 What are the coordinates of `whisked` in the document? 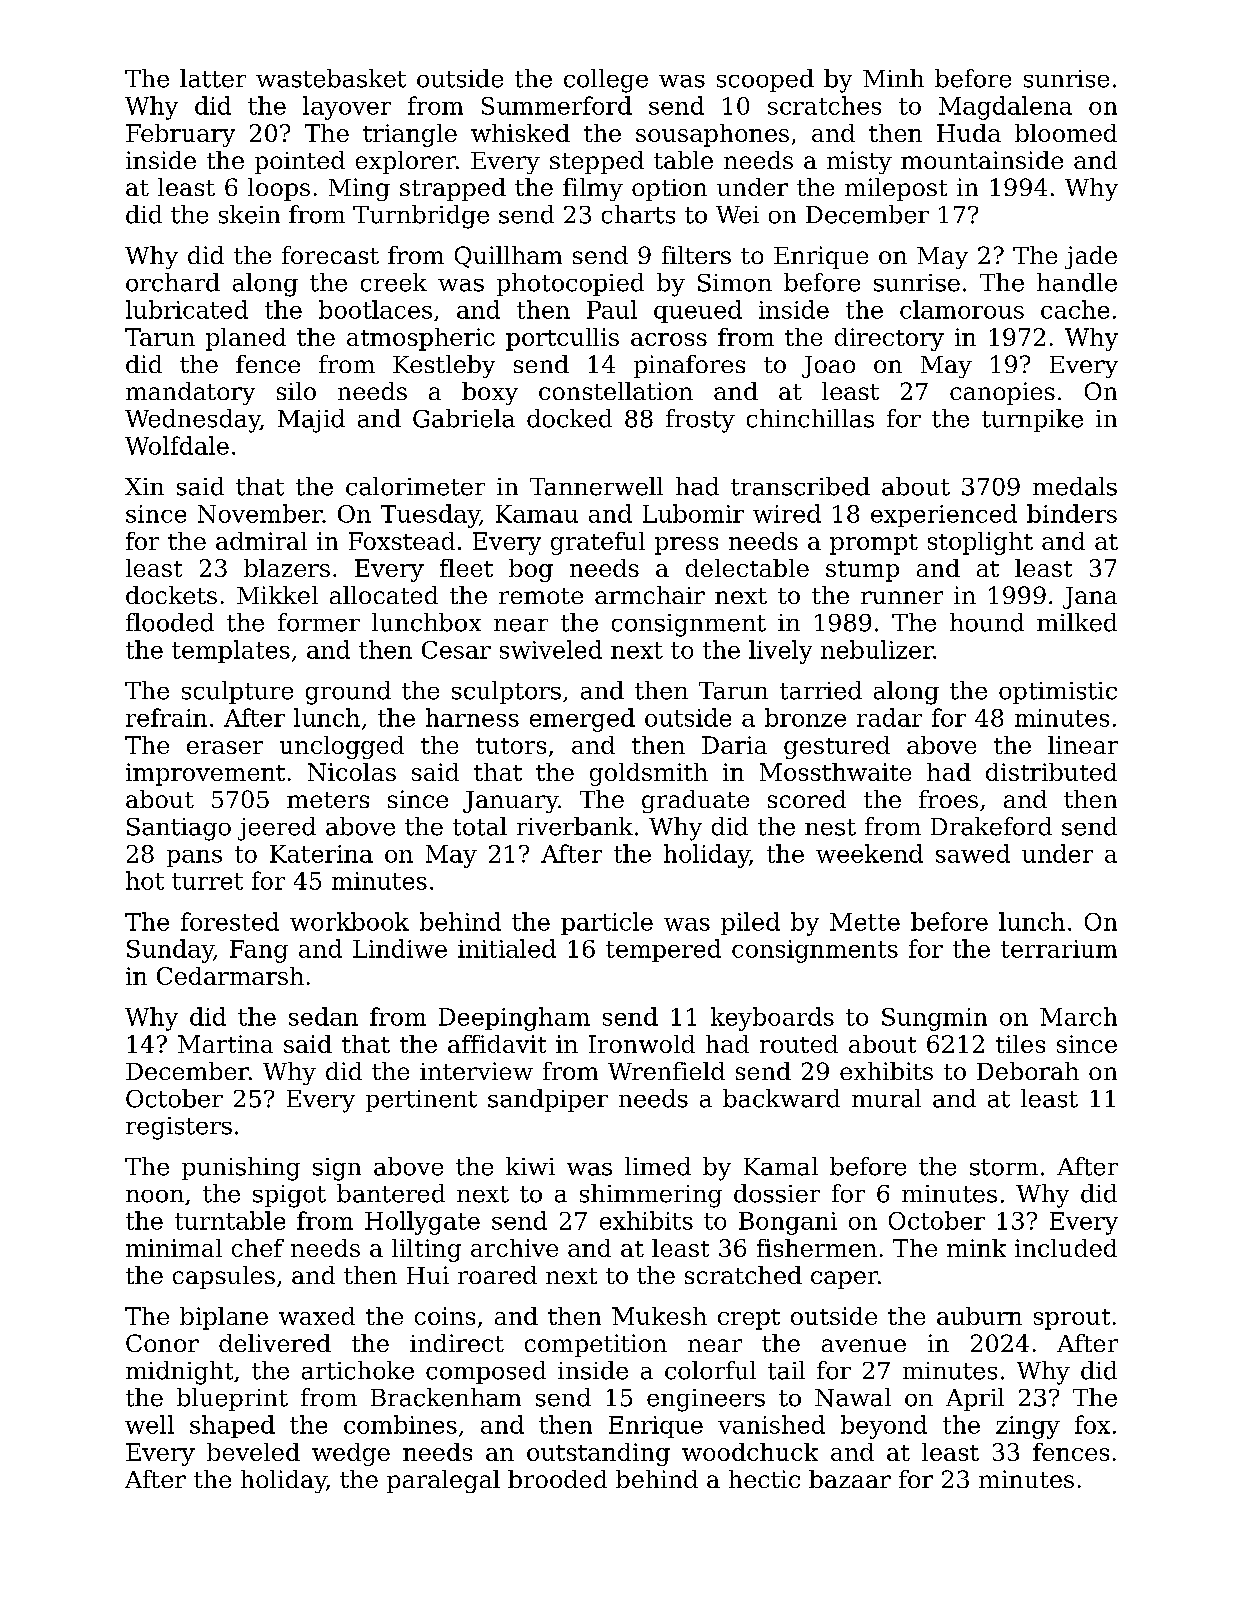 It's located at (520, 133).
